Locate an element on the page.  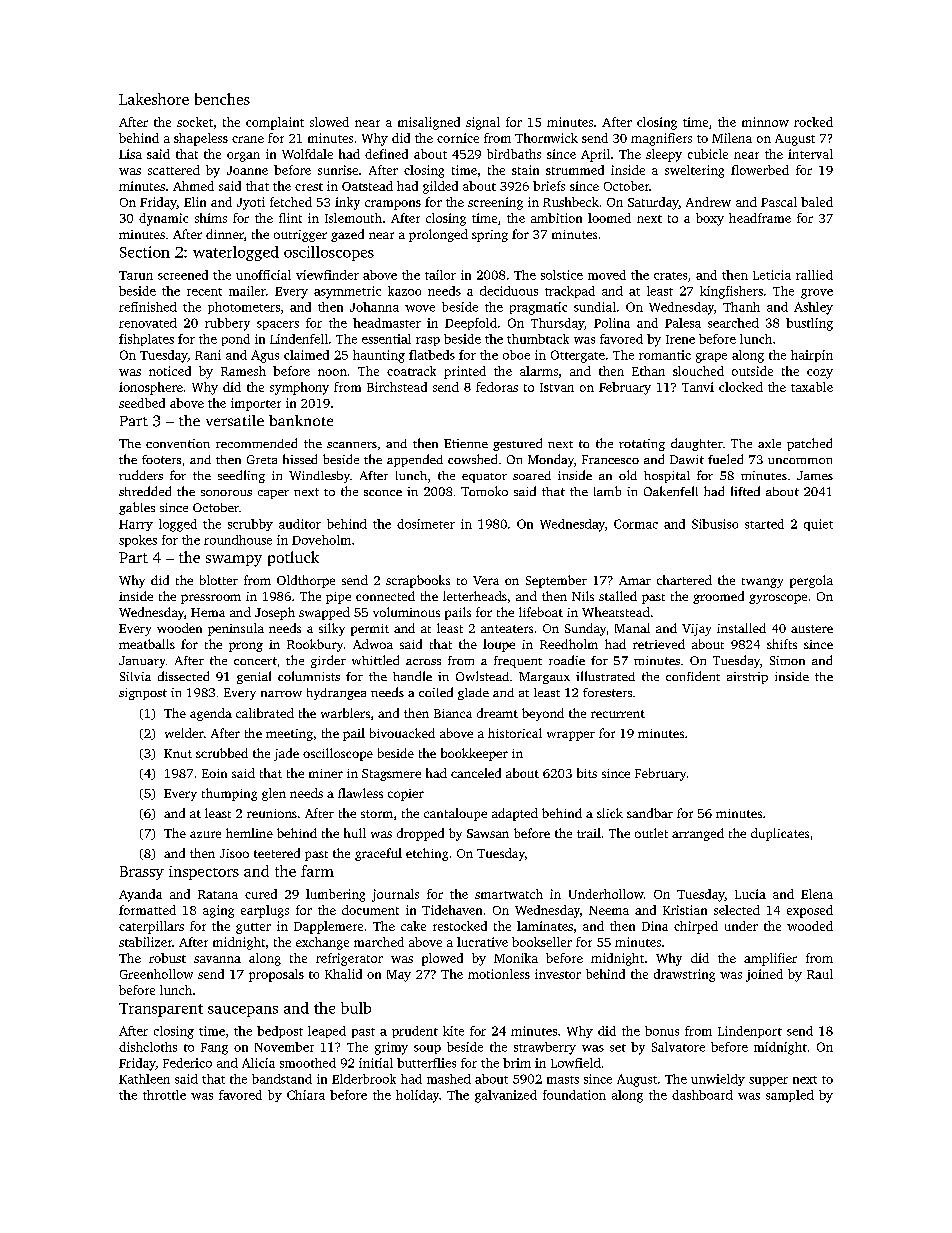
slowed is located at coordinates (329, 122).
